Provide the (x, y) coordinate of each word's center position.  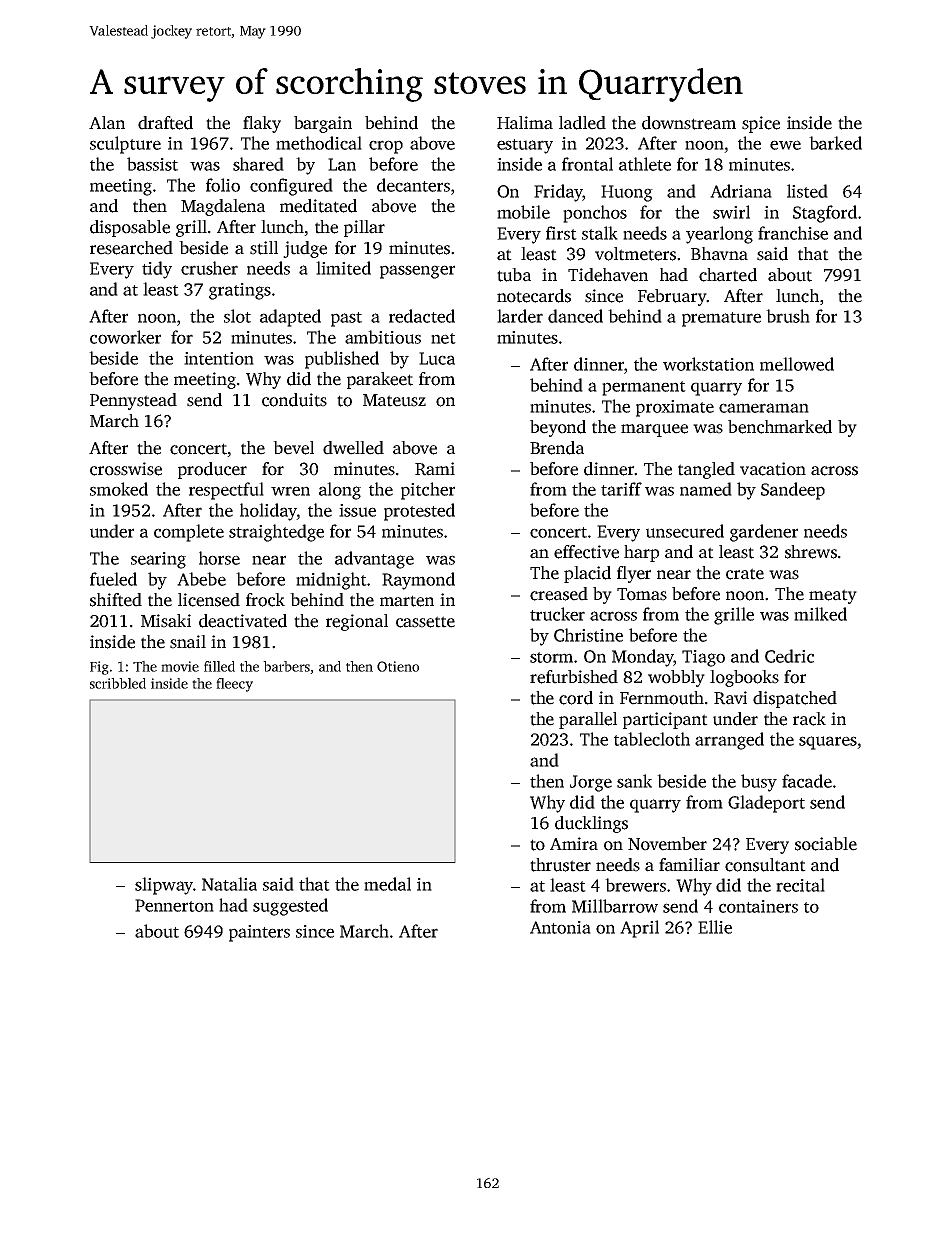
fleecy (234, 685)
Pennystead (133, 401)
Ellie (715, 927)
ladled (582, 123)
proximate (675, 408)
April (639, 929)
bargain (323, 124)
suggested (290, 907)
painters (259, 933)
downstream (689, 123)
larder (520, 316)
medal (387, 884)
